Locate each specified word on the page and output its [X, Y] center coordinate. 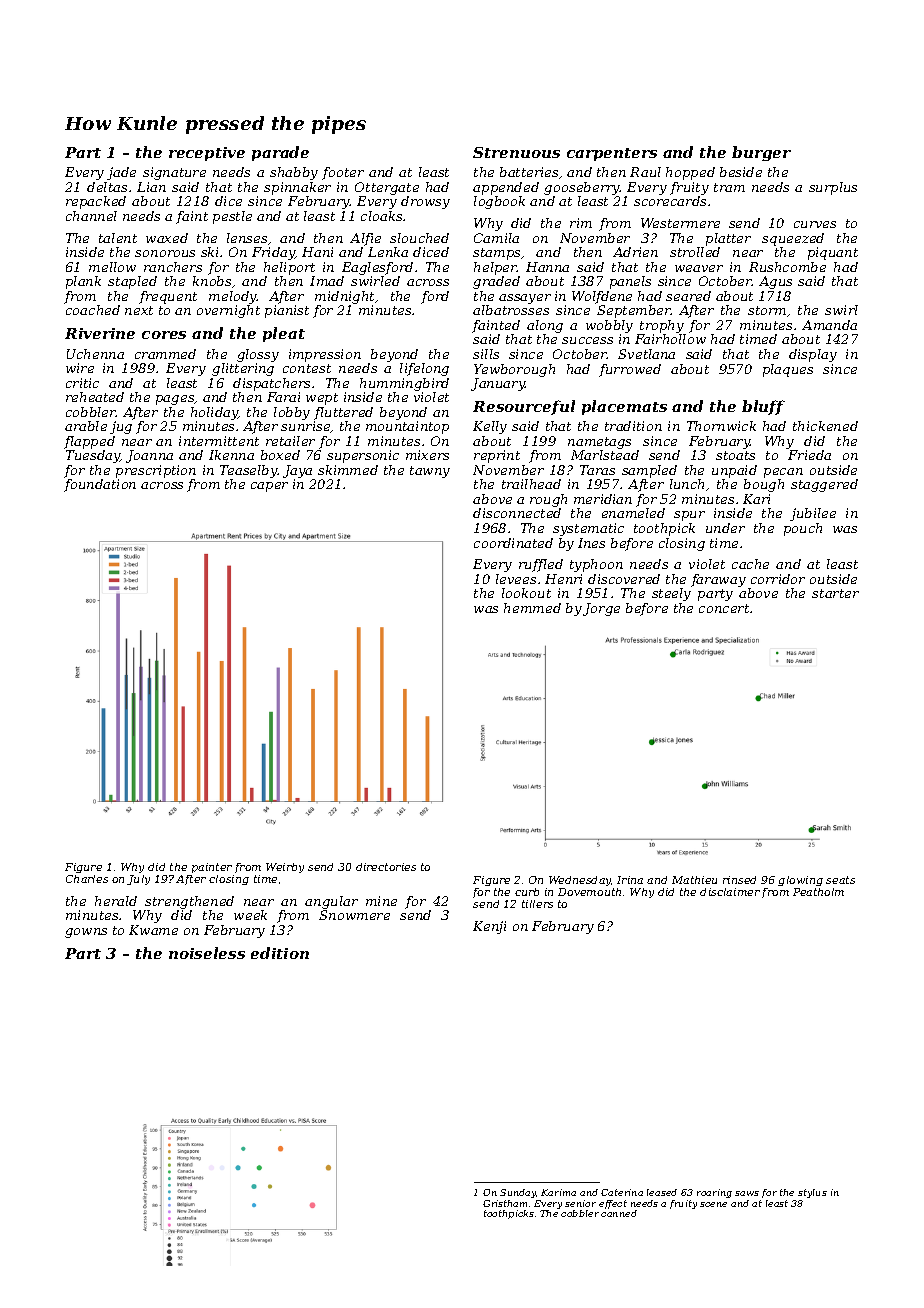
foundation [100, 485]
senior [580, 1203]
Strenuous [516, 152]
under [725, 528]
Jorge [601, 609]
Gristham [505, 1203]
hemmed [532, 608]
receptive [207, 154]
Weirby [285, 868]
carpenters [612, 154]
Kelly [490, 427]
